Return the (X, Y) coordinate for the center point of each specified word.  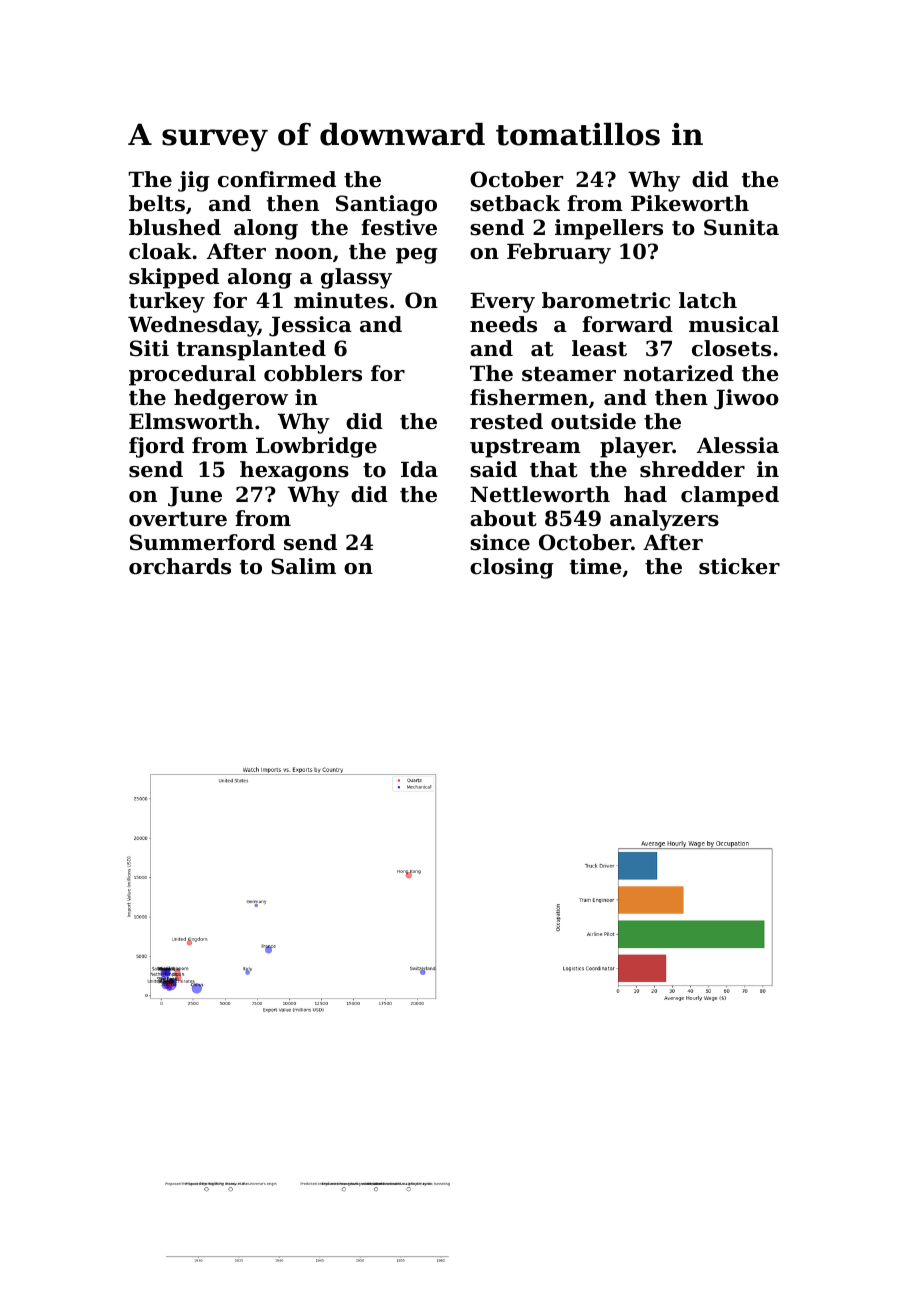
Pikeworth (690, 203)
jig (194, 181)
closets (731, 348)
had (645, 494)
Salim (303, 566)
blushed (175, 227)
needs (503, 324)
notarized (678, 373)
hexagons (294, 471)
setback (515, 203)
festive (399, 227)
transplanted (251, 350)
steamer (569, 374)
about (503, 518)
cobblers (313, 373)
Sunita (741, 227)
